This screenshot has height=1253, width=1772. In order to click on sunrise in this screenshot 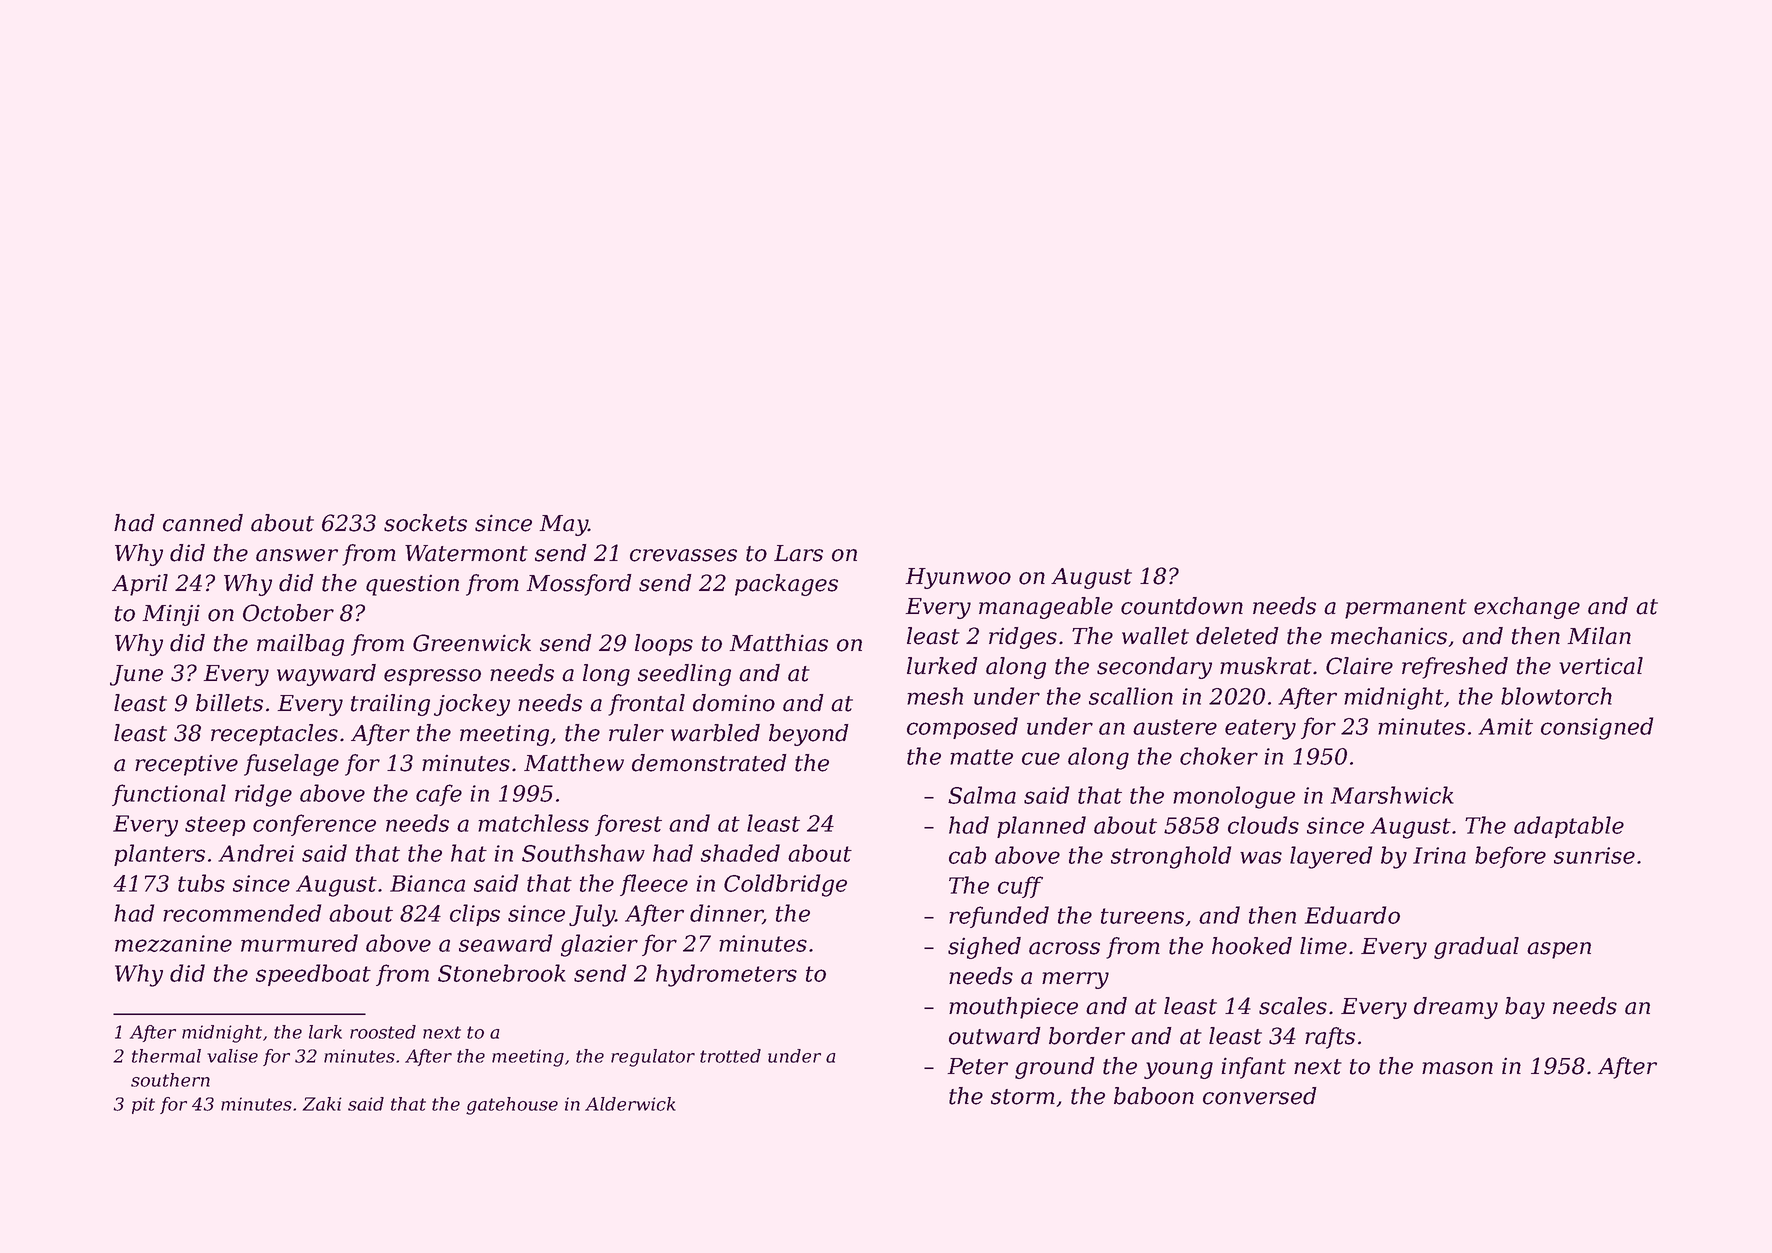, I will do `click(1594, 855)`.
